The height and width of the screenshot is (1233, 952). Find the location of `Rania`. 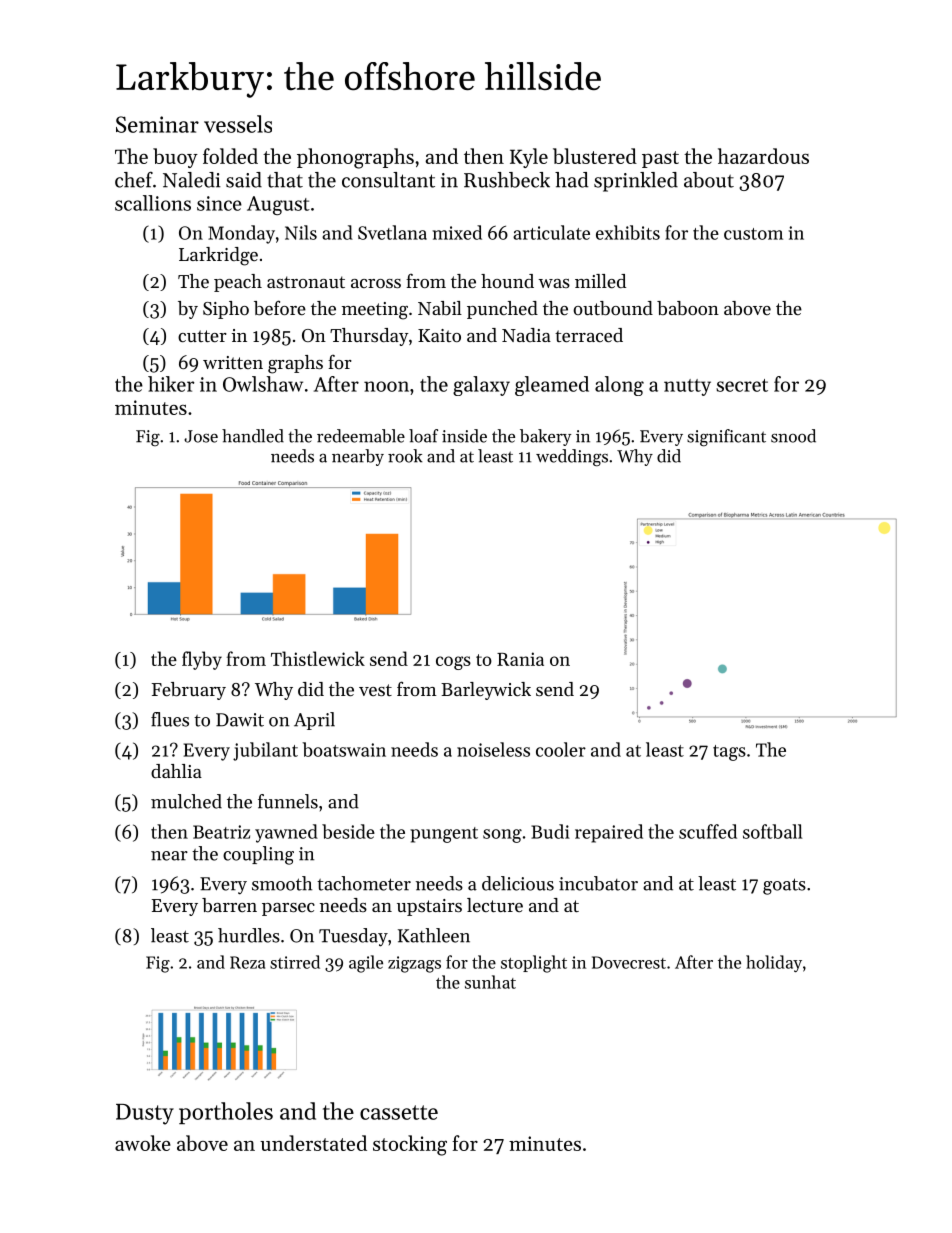

Rania is located at coordinates (520, 659).
